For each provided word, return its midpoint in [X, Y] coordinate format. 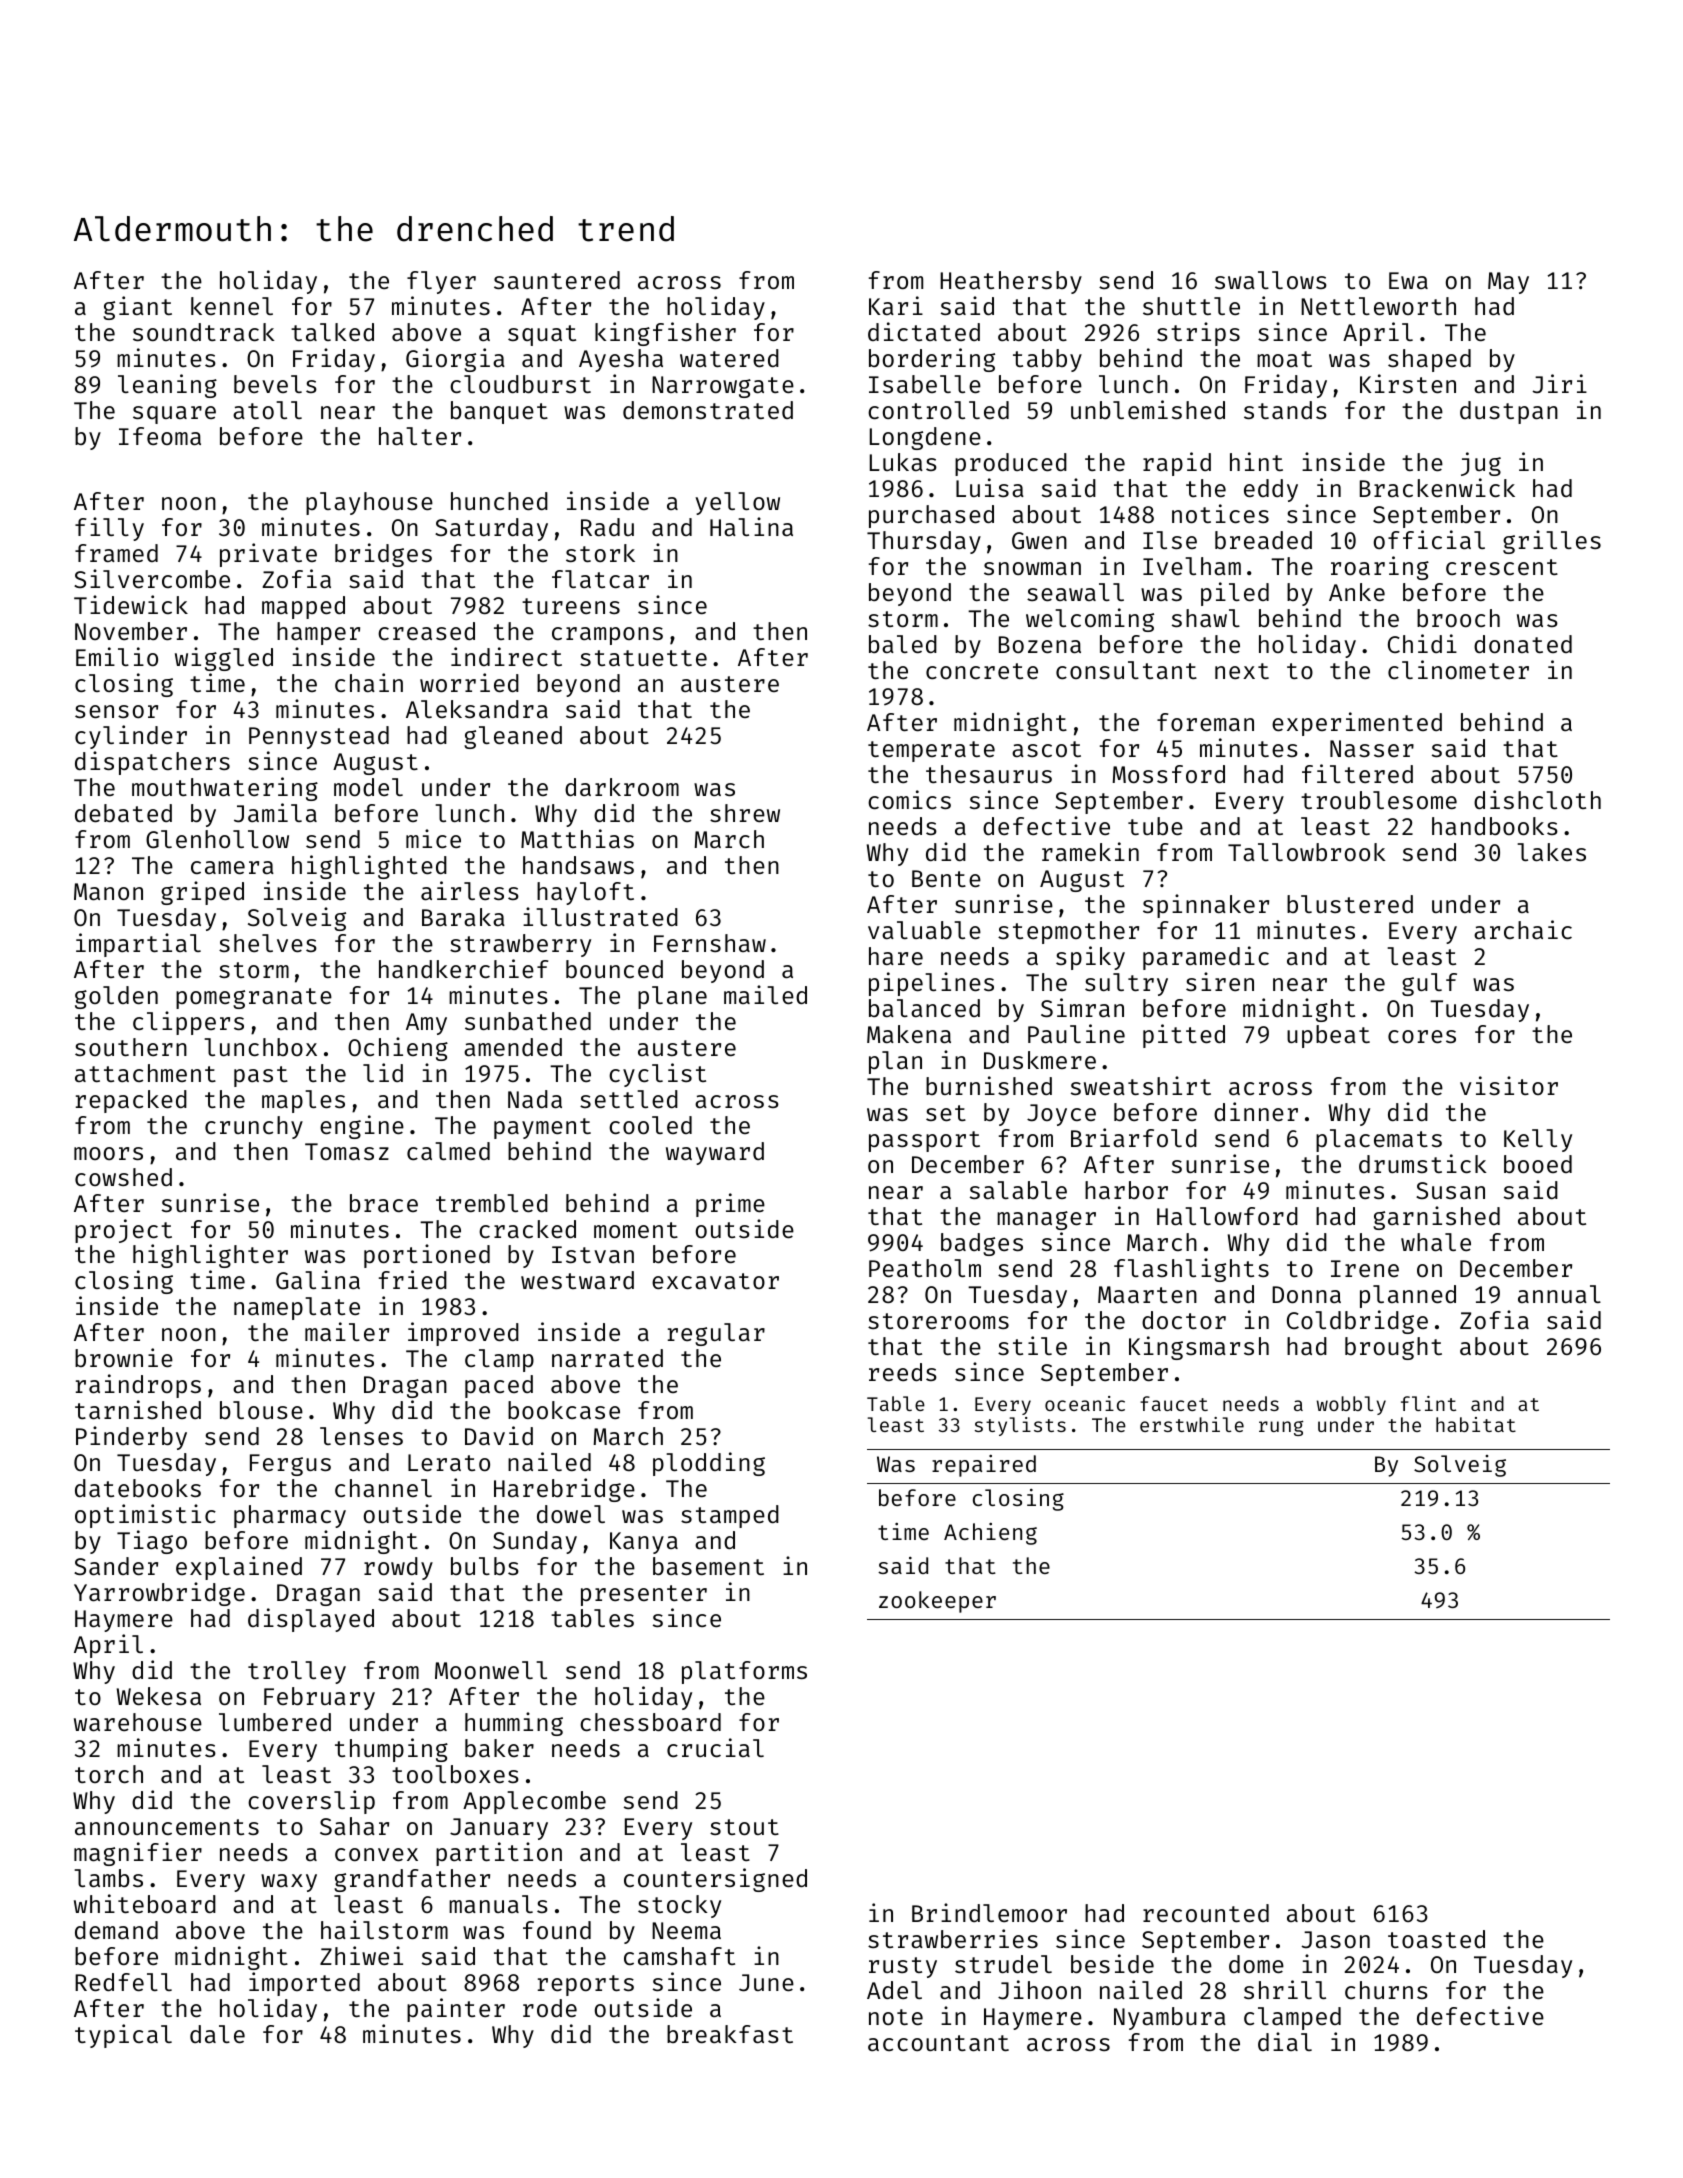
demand [116, 1930]
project [123, 1231]
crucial [715, 1747]
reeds [903, 1372]
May [1508, 283]
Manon [108, 891]
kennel [232, 306]
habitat [1476, 1424]
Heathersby [1011, 282]
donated [1523, 644]
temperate [931, 751]
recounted [1206, 1913]
